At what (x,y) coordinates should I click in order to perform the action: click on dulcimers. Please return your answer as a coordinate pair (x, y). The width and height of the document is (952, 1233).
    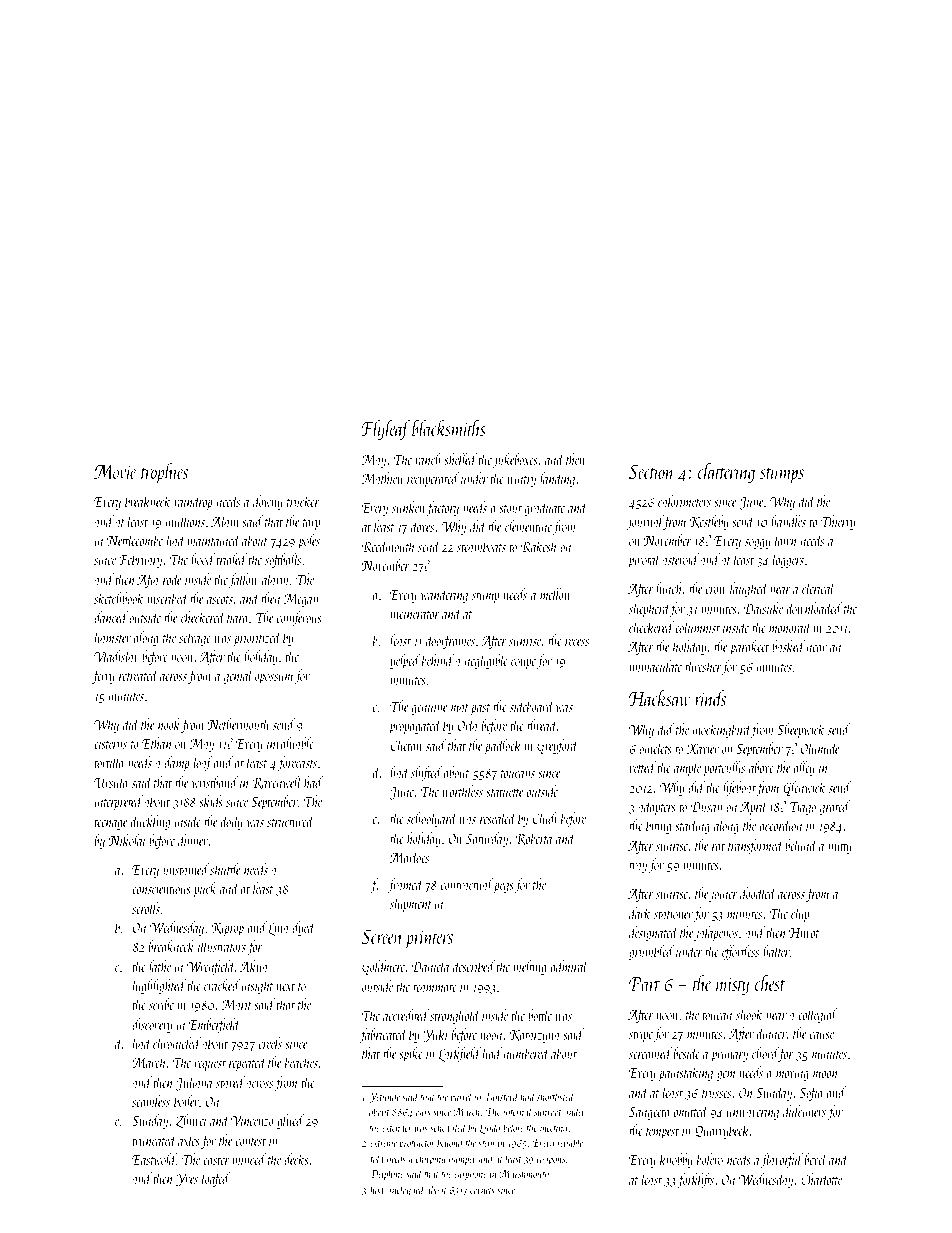
    Looking at the image, I should click on (804, 1111).
